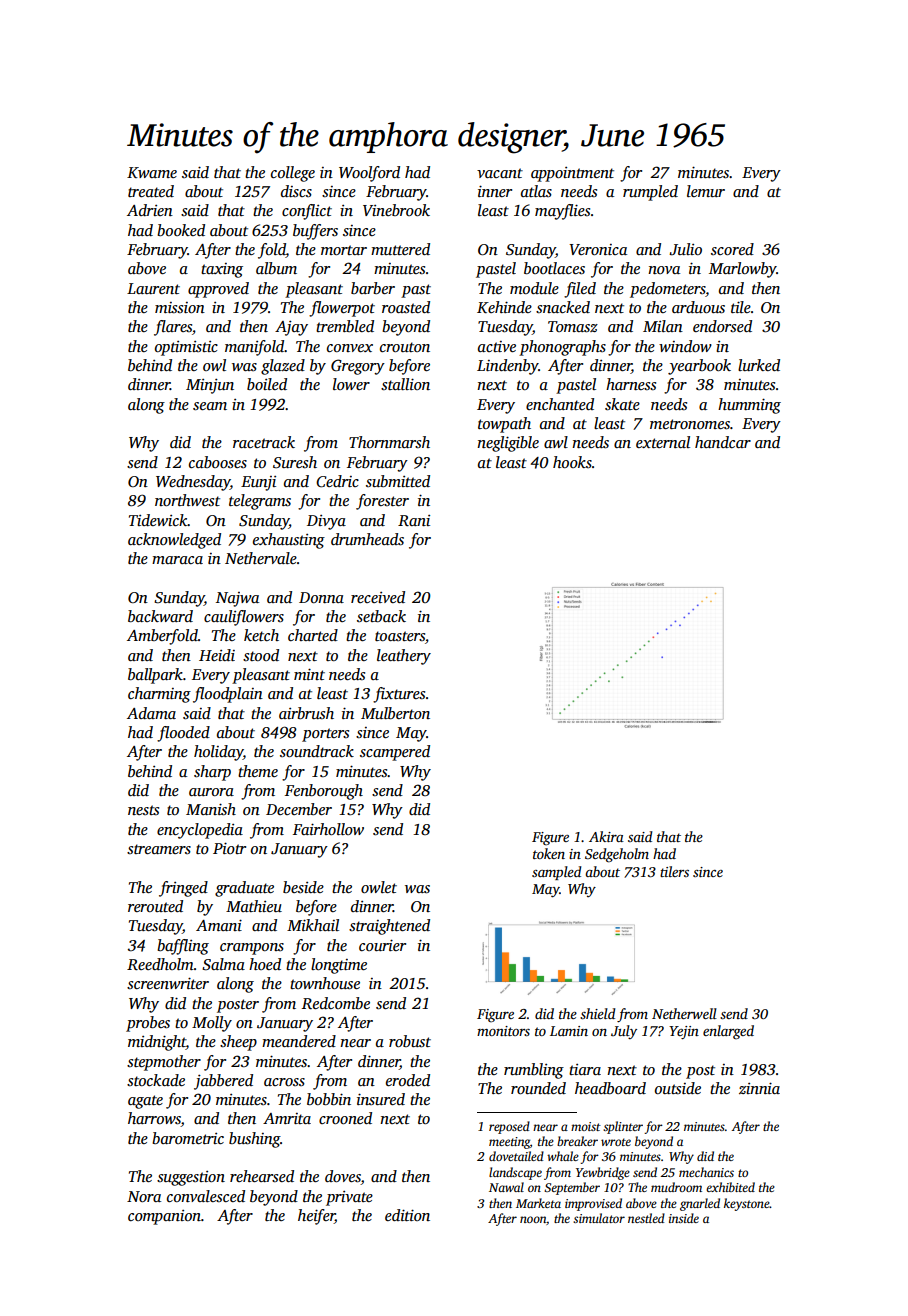 This screenshot has height=1316, width=908. What do you see at coordinates (369, 174) in the screenshot?
I see `Woolford` at bounding box center [369, 174].
